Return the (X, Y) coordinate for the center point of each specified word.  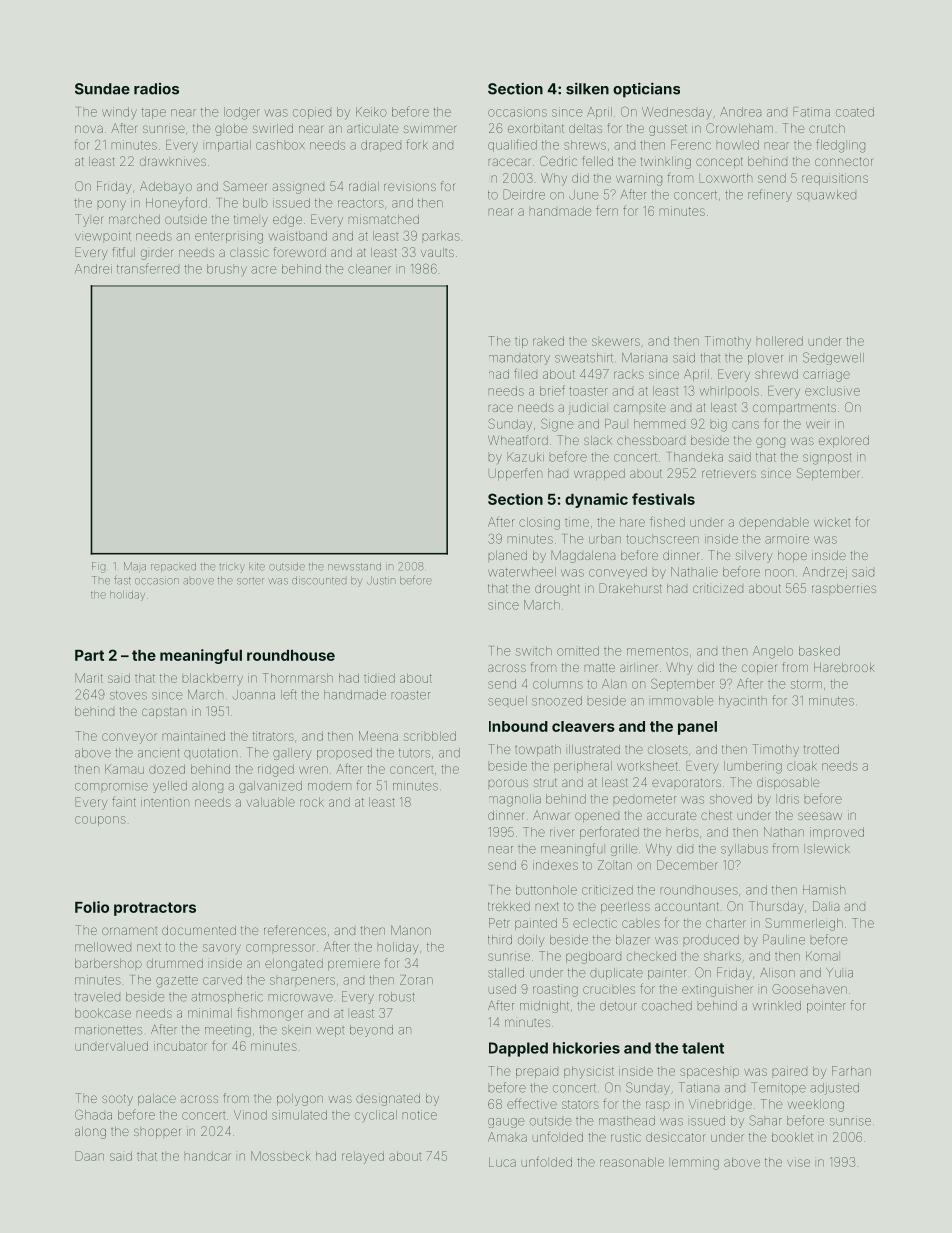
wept (330, 1032)
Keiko (371, 112)
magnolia (515, 800)
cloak (802, 766)
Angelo (773, 652)
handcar (208, 1156)
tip (521, 342)
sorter (250, 581)
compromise (111, 787)
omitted (578, 651)
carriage (826, 375)
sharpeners (302, 981)
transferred (148, 268)
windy (119, 112)
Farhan (851, 1071)
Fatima (811, 112)
